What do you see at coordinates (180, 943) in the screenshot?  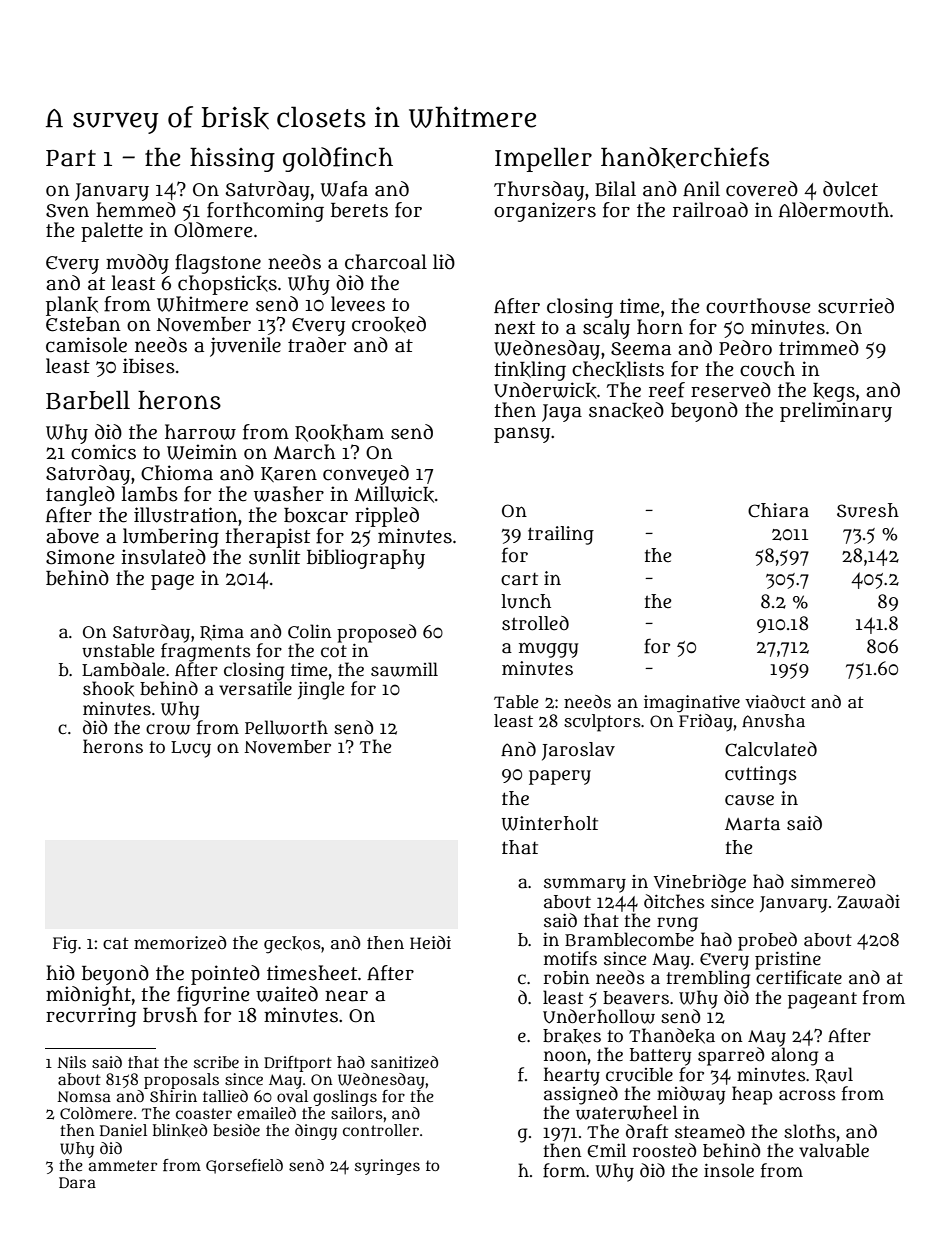 I see `memorized` at bounding box center [180, 943].
